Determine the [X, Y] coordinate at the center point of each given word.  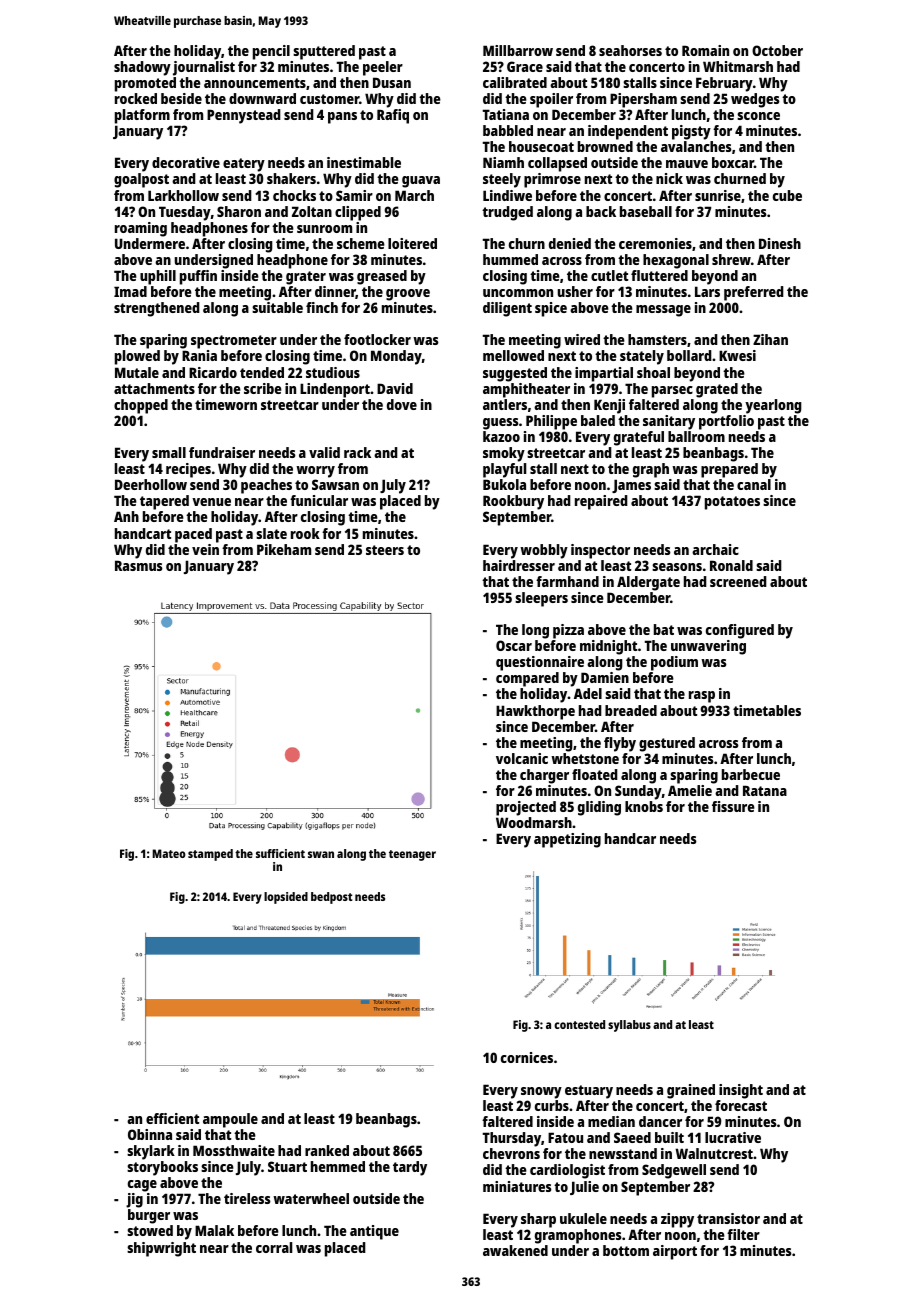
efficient [172, 1118]
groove [408, 295]
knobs [644, 806]
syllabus [629, 1026]
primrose [552, 180]
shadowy [142, 68]
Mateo [169, 853]
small [169, 452]
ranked [327, 1150]
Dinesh [780, 243]
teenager [412, 855]
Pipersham [643, 100]
